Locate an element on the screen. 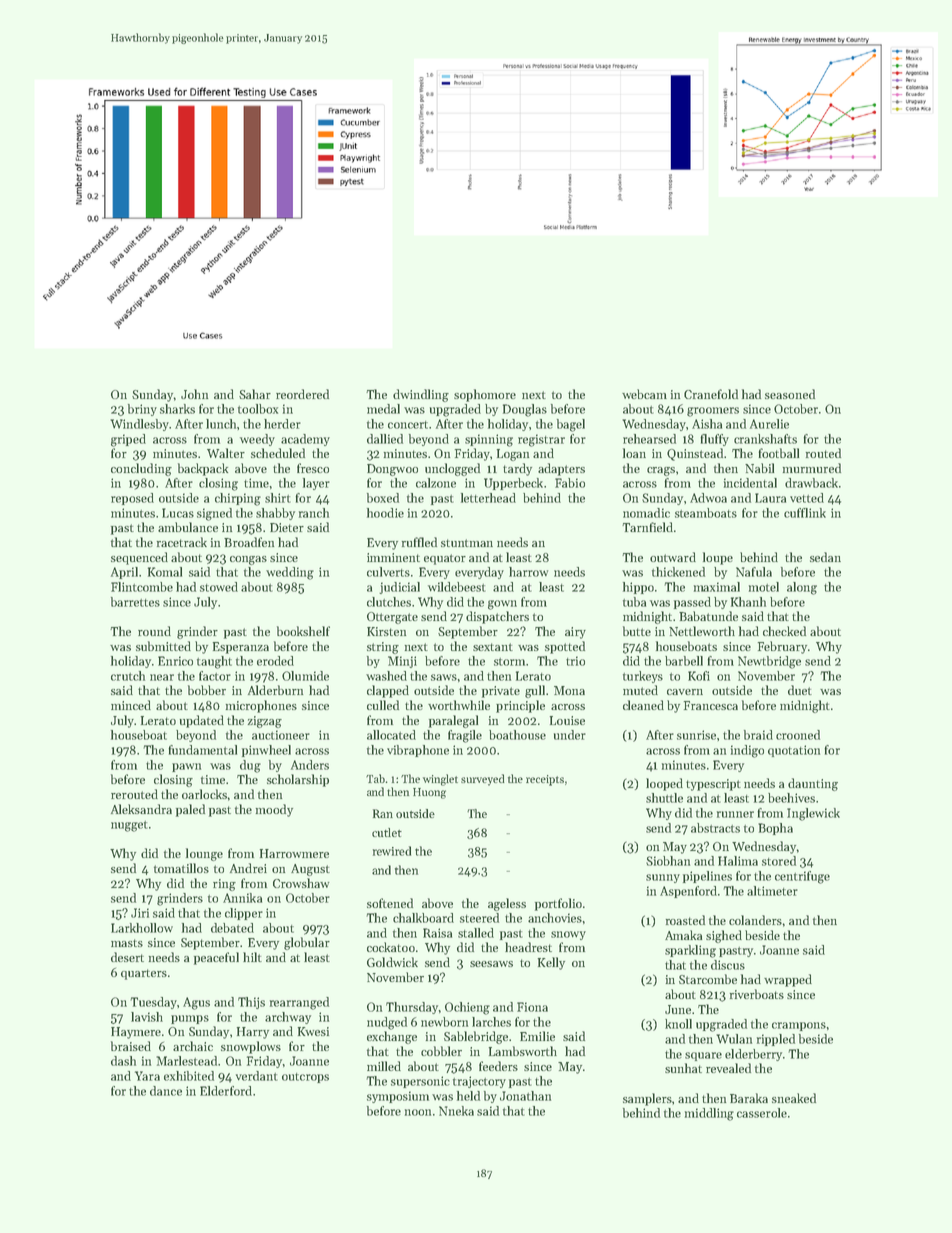  John is located at coordinates (194, 394).
